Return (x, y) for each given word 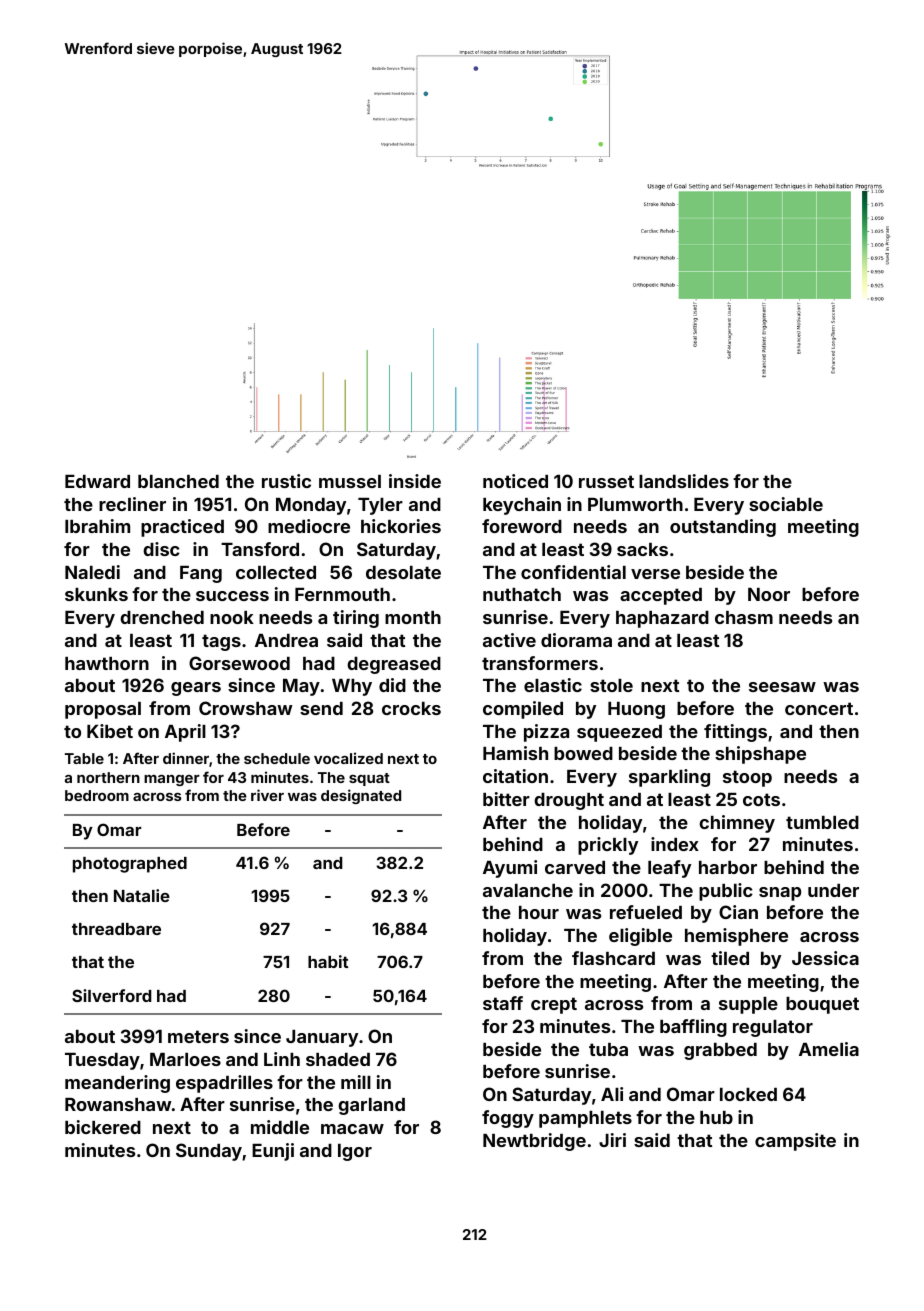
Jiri (612, 1140)
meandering (117, 1084)
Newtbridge (534, 1142)
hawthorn (107, 663)
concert (819, 708)
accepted (661, 596)
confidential (573, 572)
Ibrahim (97, 526)
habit (328, 961)
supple (748, 1005)
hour (539, 912)
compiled (523, 710)
